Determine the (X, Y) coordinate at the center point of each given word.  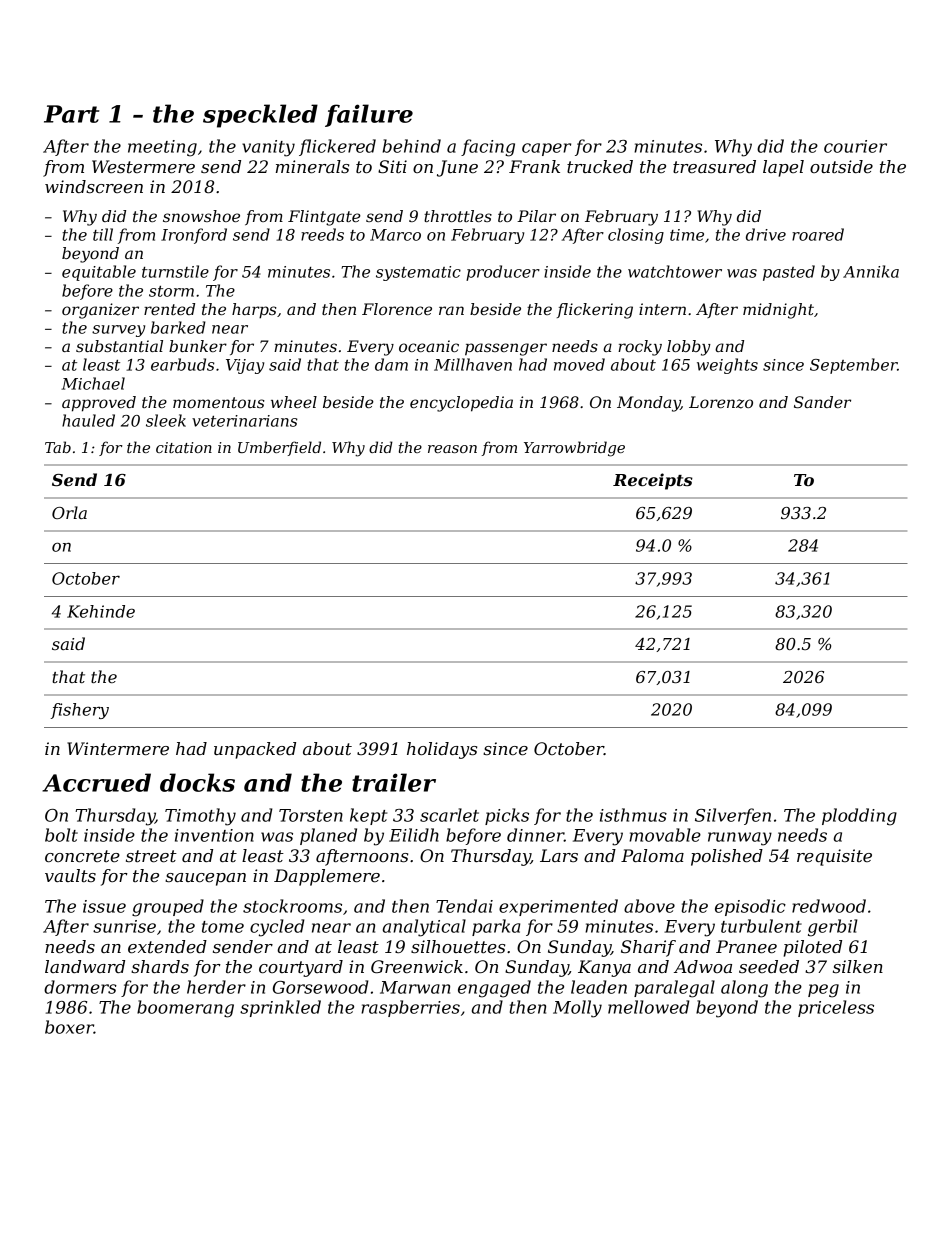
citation (184, 447)
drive (766, 234)
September (853, 366)
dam (391, 364)
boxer (69, 1027)
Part (72, 114)
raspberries (410, 1008)
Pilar (536, 216)
